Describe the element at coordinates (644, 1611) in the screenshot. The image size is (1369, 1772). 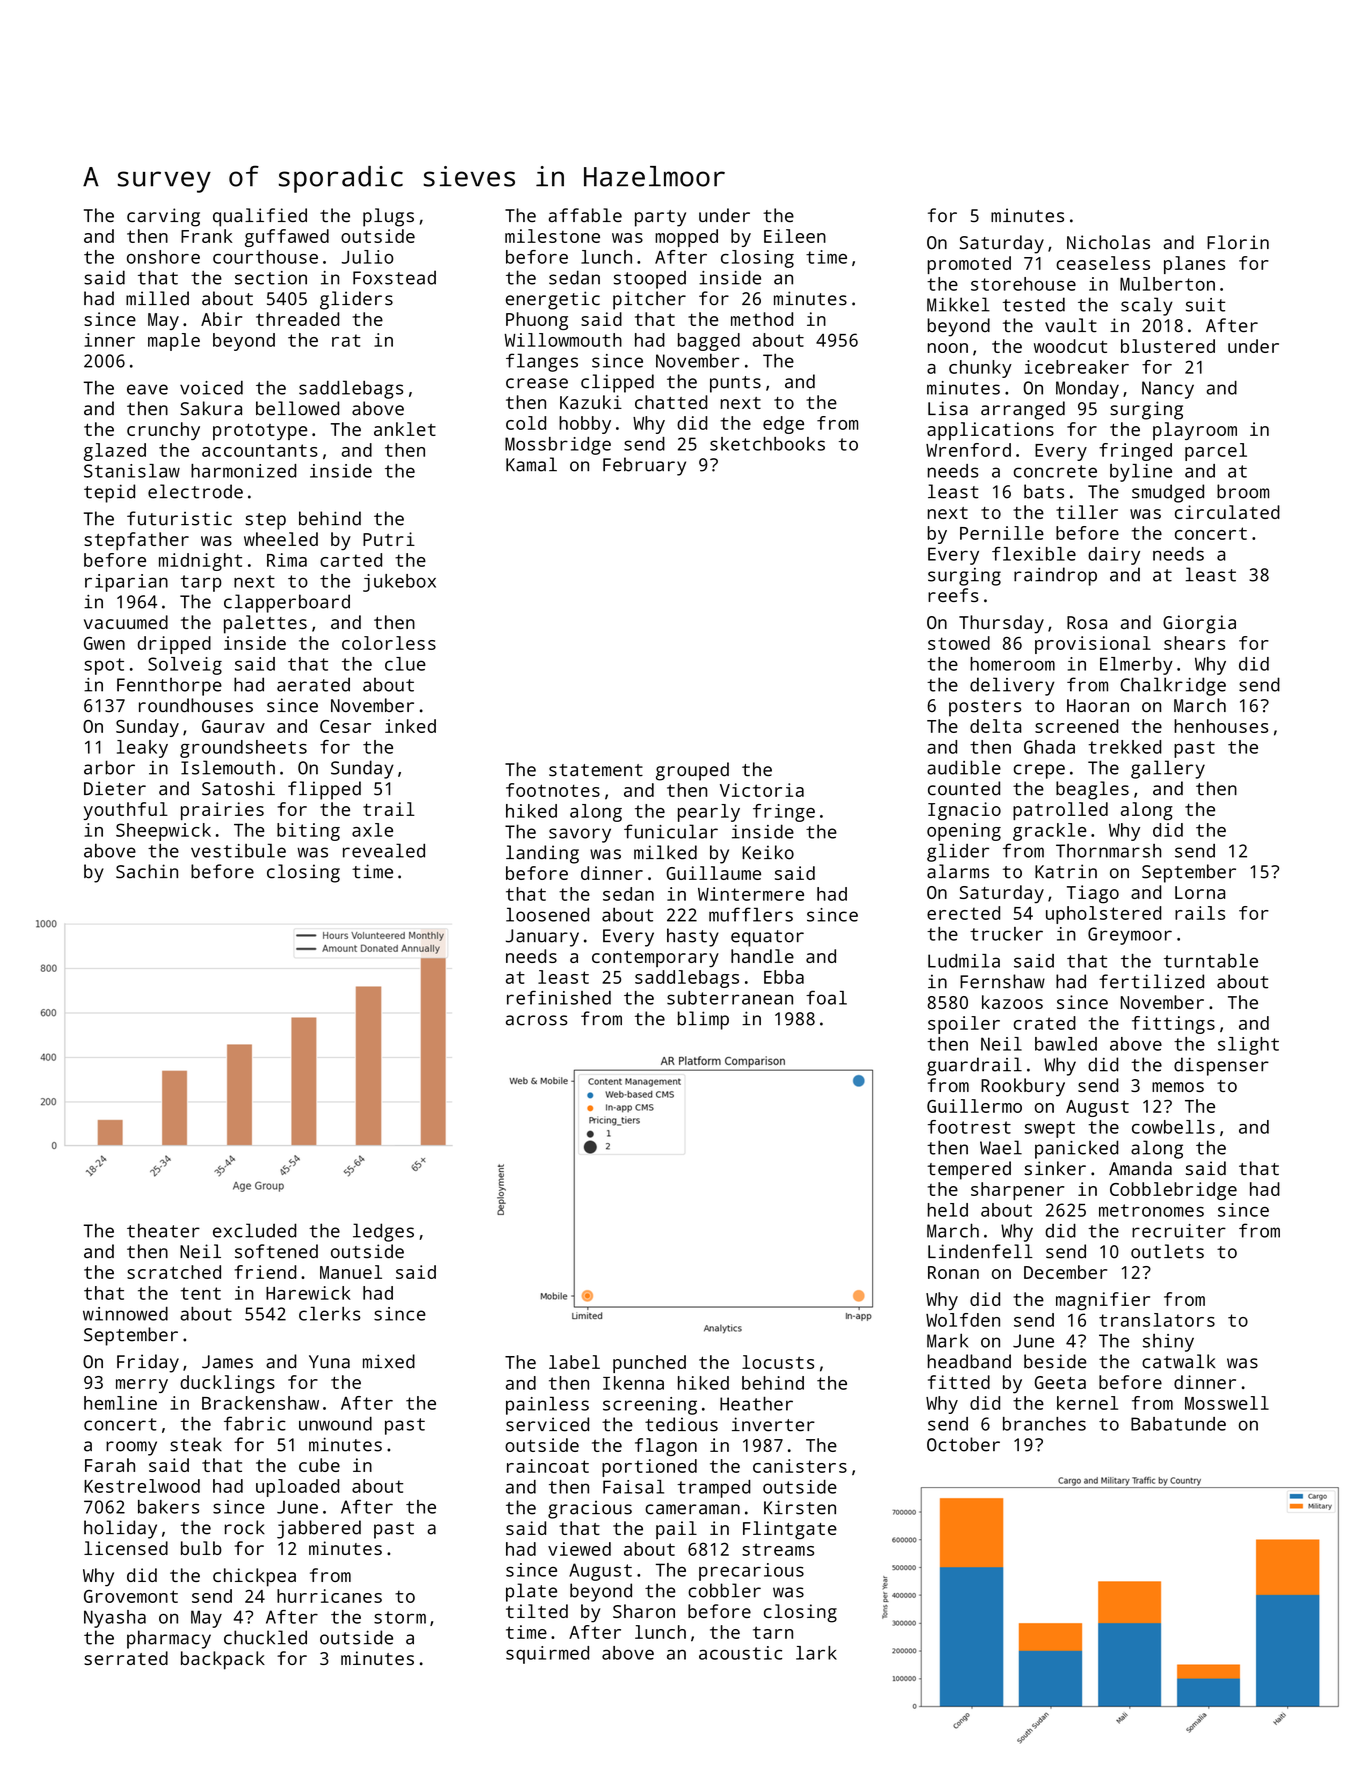
I see `Sharon` at that location.
